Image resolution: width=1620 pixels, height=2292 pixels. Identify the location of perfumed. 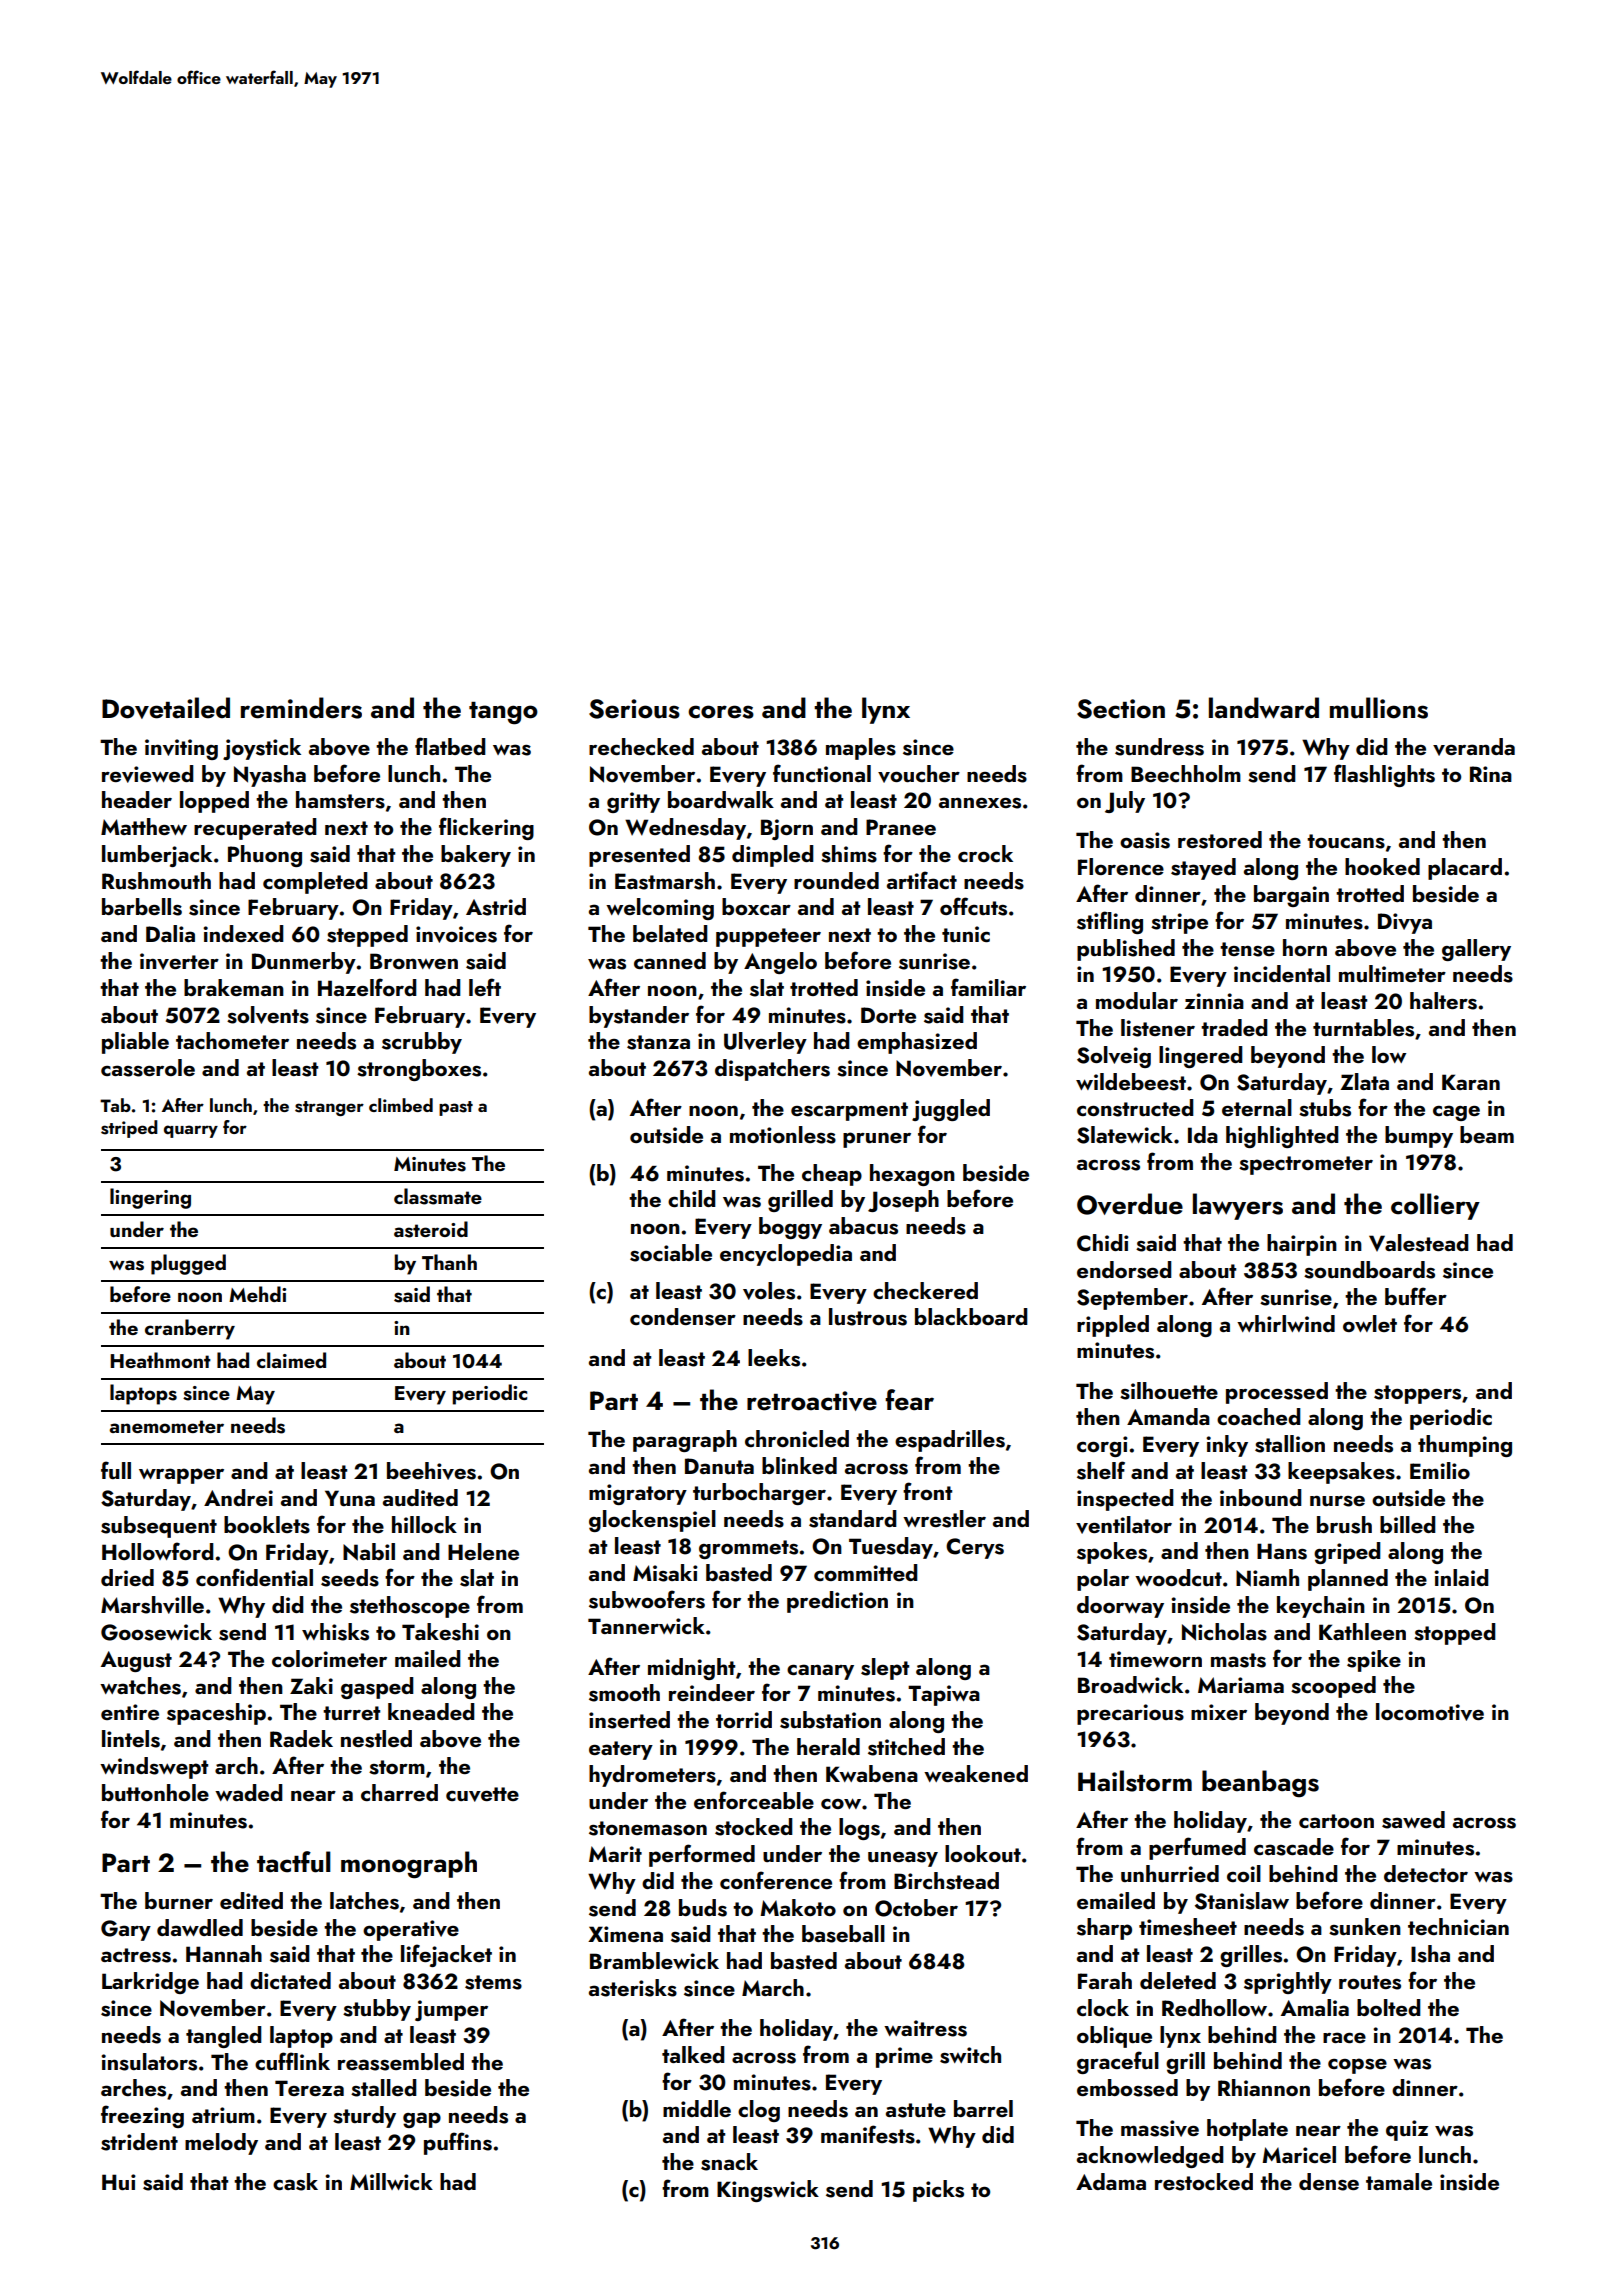
(1197, 1848).
